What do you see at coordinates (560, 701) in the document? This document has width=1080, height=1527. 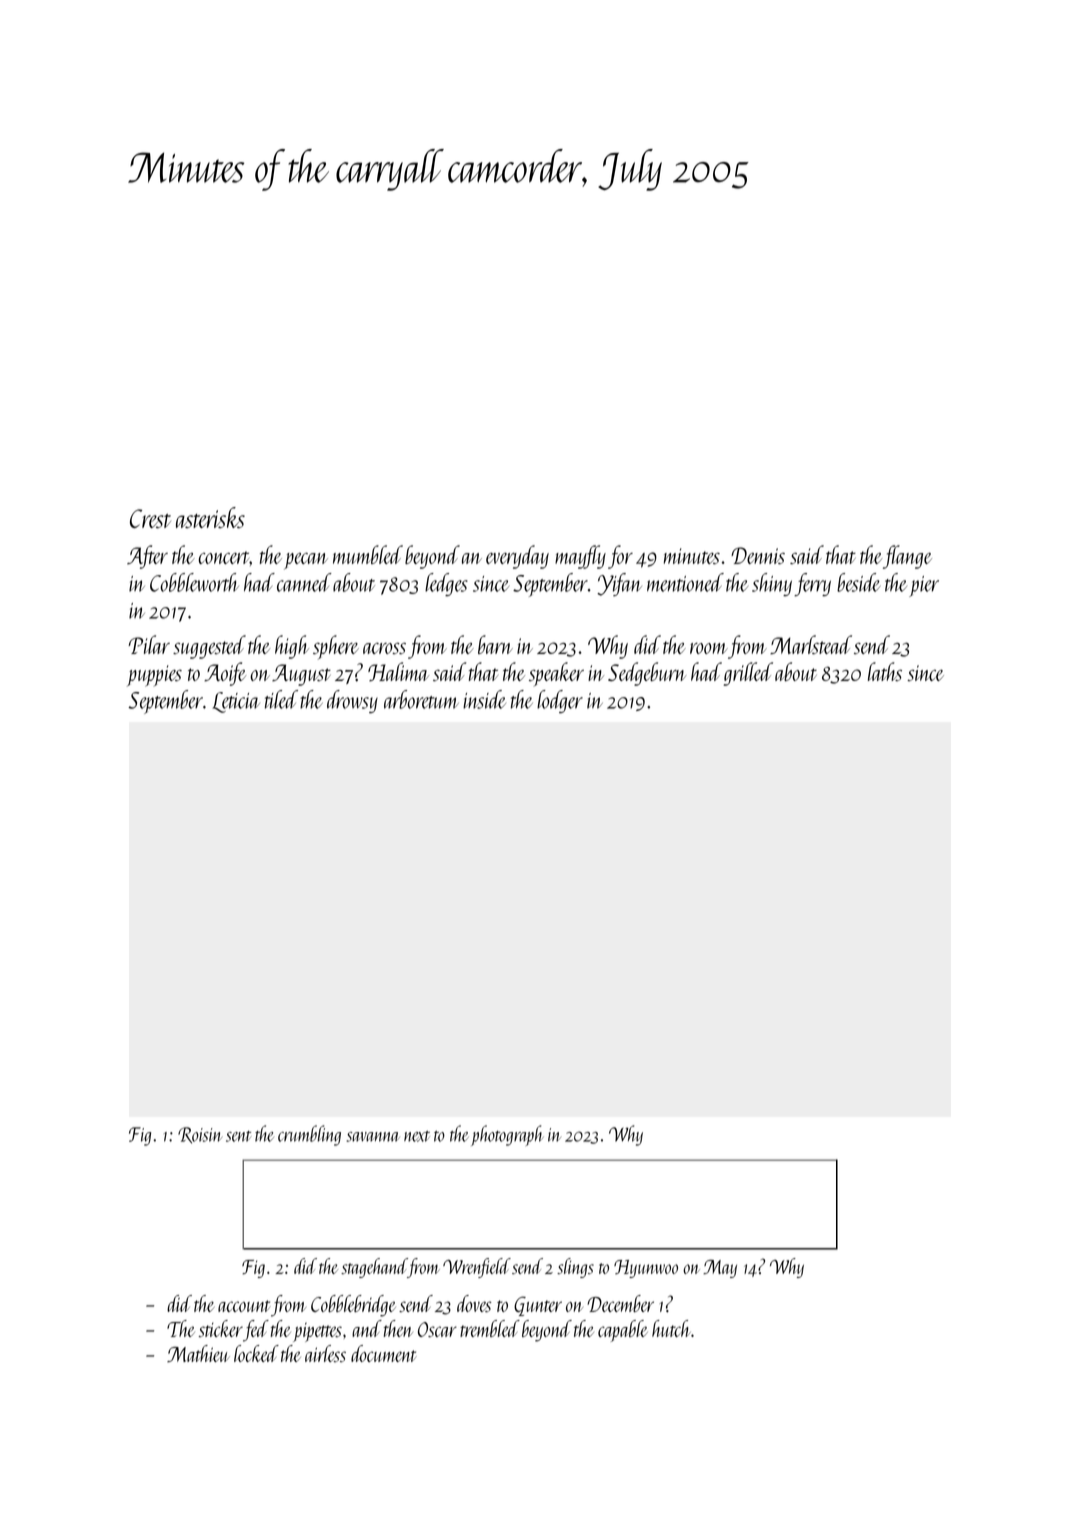 I see `lodger` at bounding box center [560, 701].
